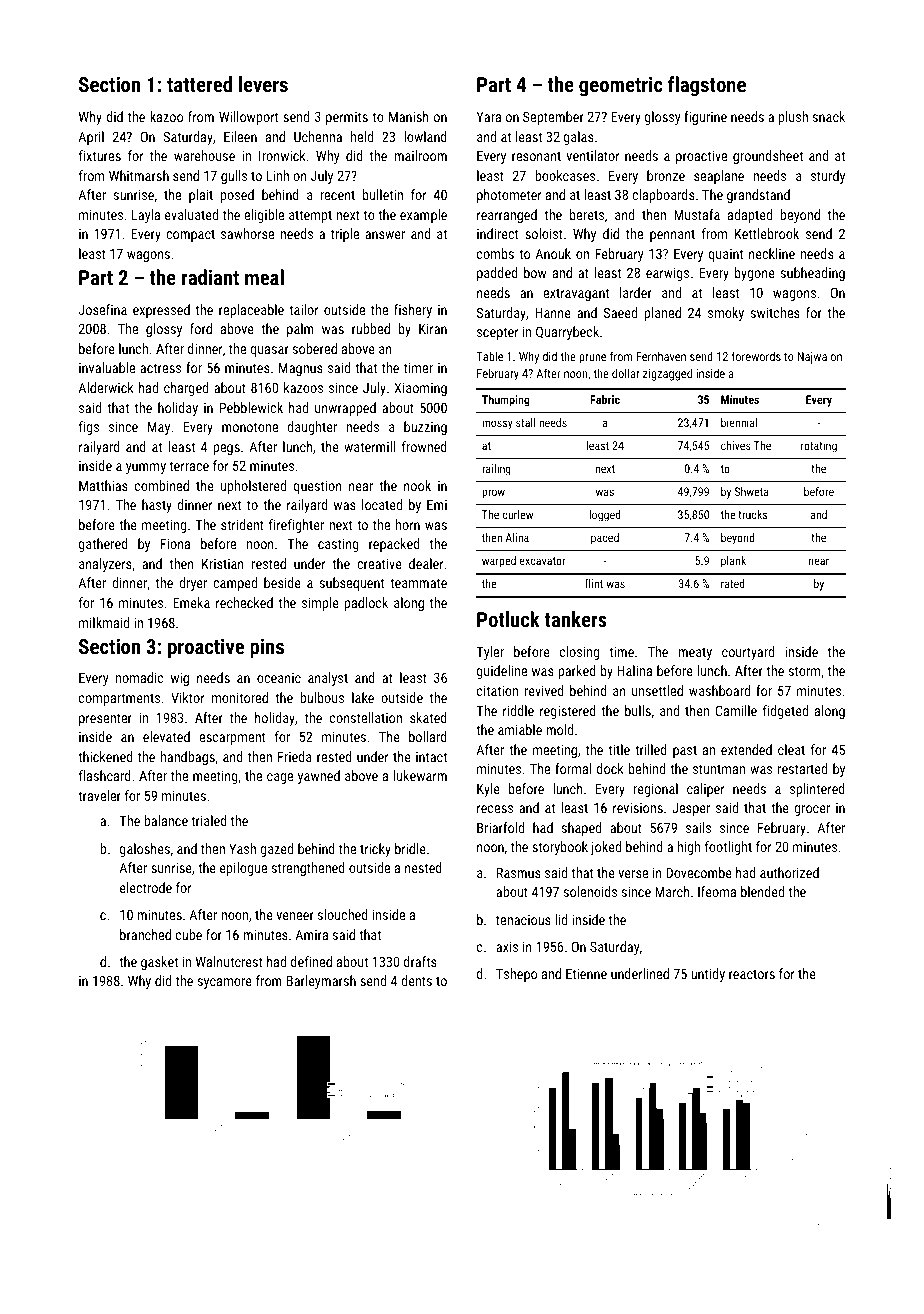  Describe the element at coordinates (409, 116) in the page. I see `Manish` at that location.
